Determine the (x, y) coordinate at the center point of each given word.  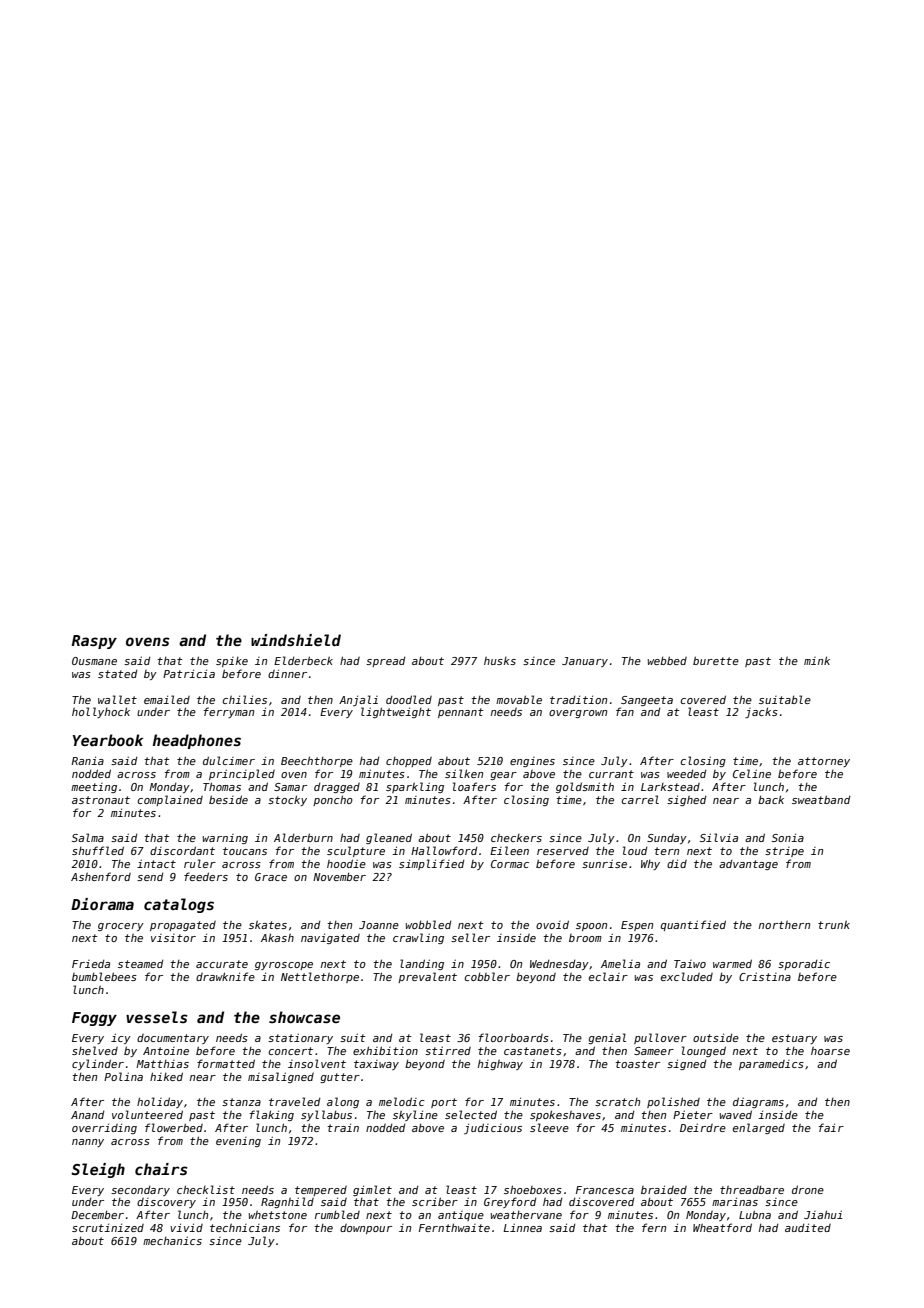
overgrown (578, 714)
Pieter (693, 1114)
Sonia (788, 837)
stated (117, 674)
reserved (563, 851)
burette (716, 660)
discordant (182, 850)
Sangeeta (647, 701)
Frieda (91, 964)
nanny (88, 1143)
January (585, 662)
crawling (418, 938)
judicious (493, 1128)
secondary (140, 1191)
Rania (87, 760)
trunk (834, 925)
